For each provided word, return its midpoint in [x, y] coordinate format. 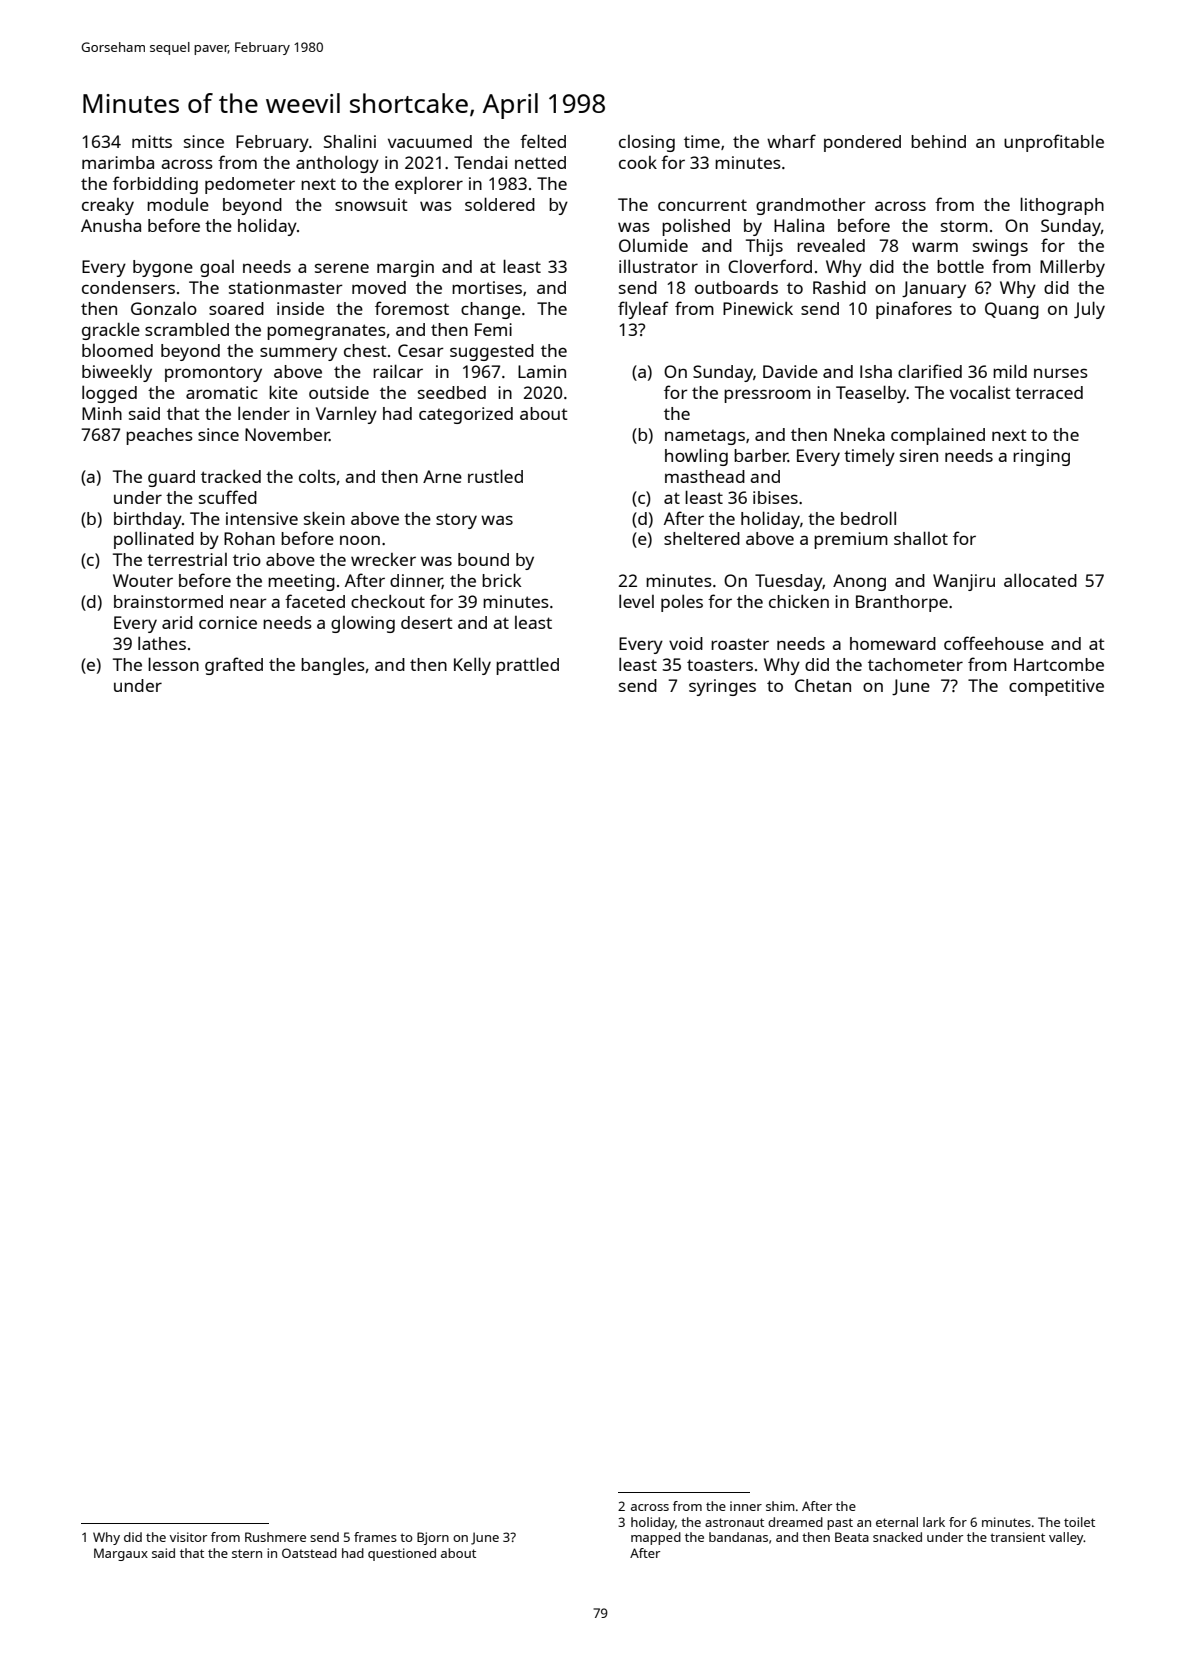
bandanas [738, 1537]
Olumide [653, 245]
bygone [163, 268]
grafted [234, 666]
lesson [173, 664]
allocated [1040, 580]
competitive [1056, 687]
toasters [720, 665]
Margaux [121, 1554]
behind [938, 141]
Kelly [472, 666]
